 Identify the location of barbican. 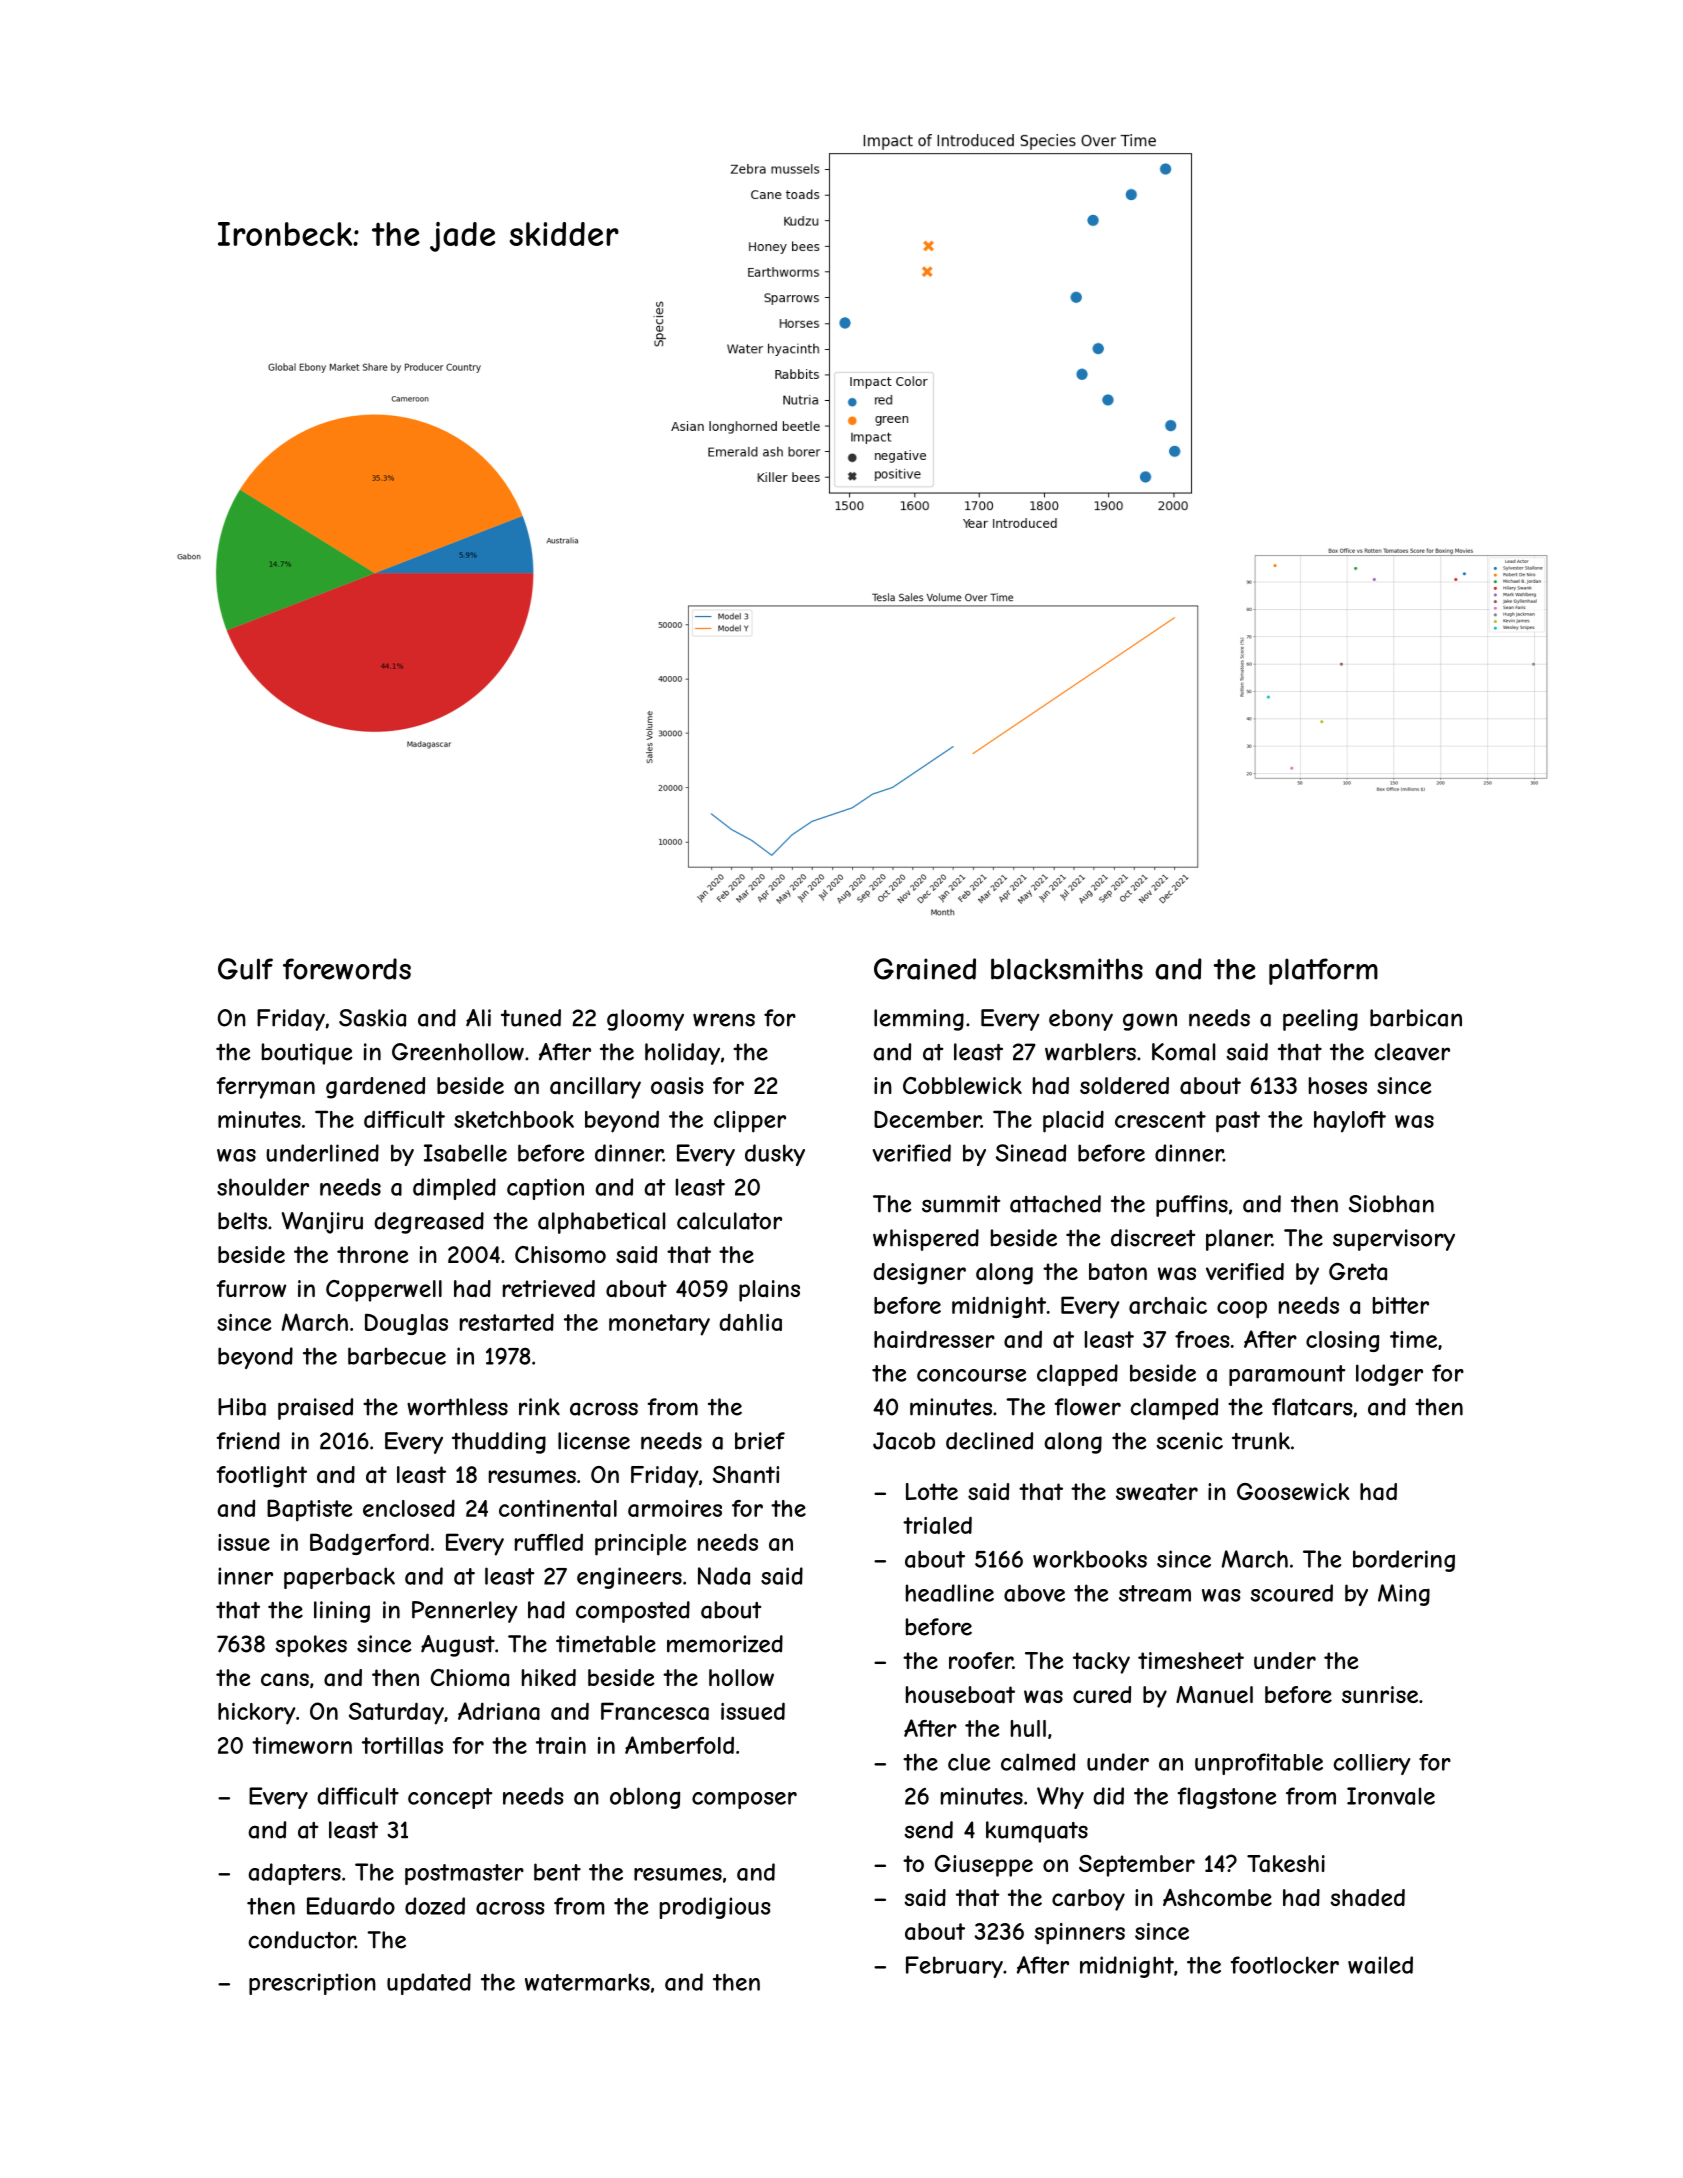
(1416, 1018).
